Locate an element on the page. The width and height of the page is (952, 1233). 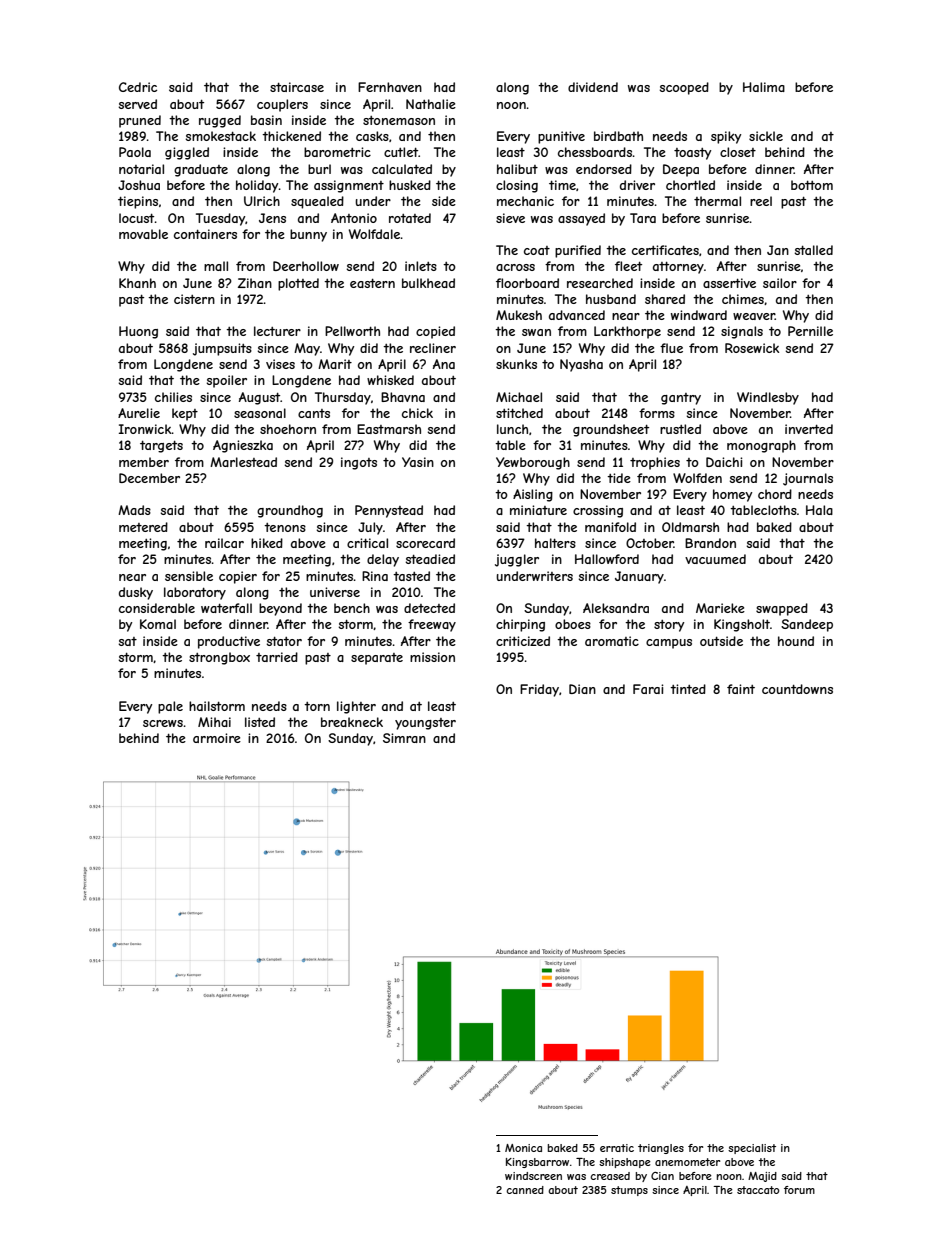
Nathalie is located at coordinates (431, 104).
